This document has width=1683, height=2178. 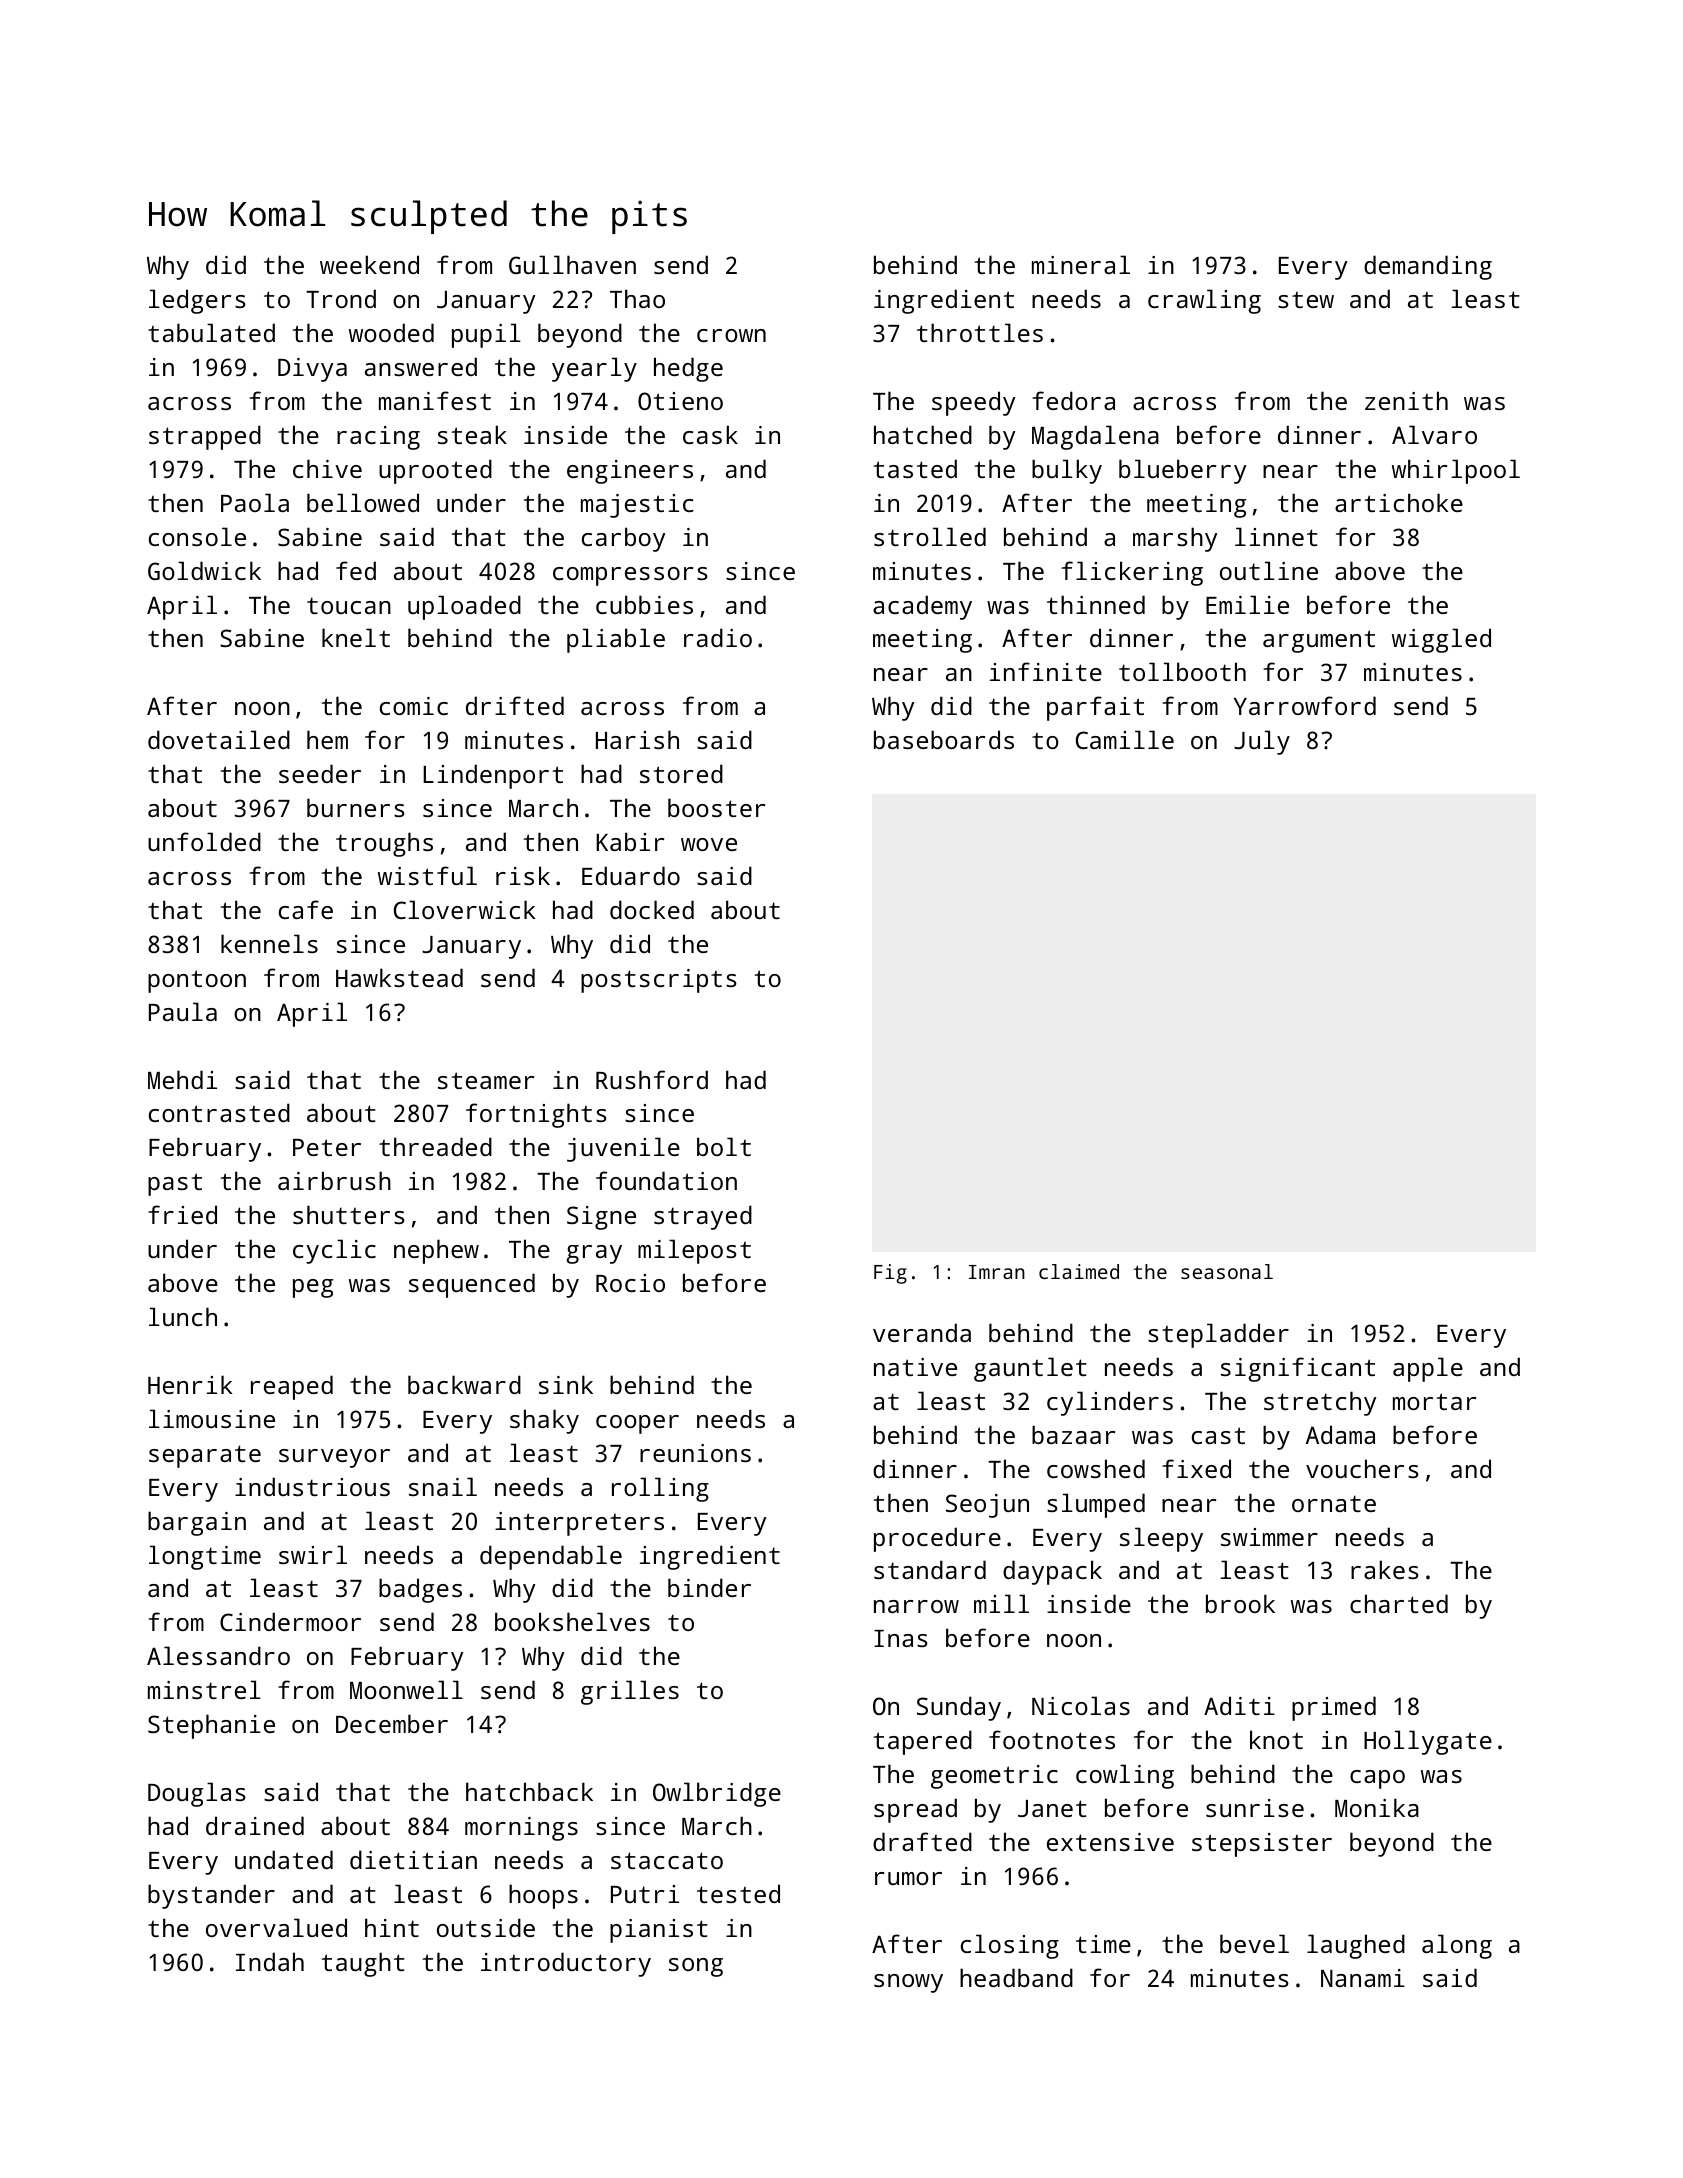 What do you see at coordinates (255, 1825) in the document?
I see `drained` at bounding box center [255, 1825].
